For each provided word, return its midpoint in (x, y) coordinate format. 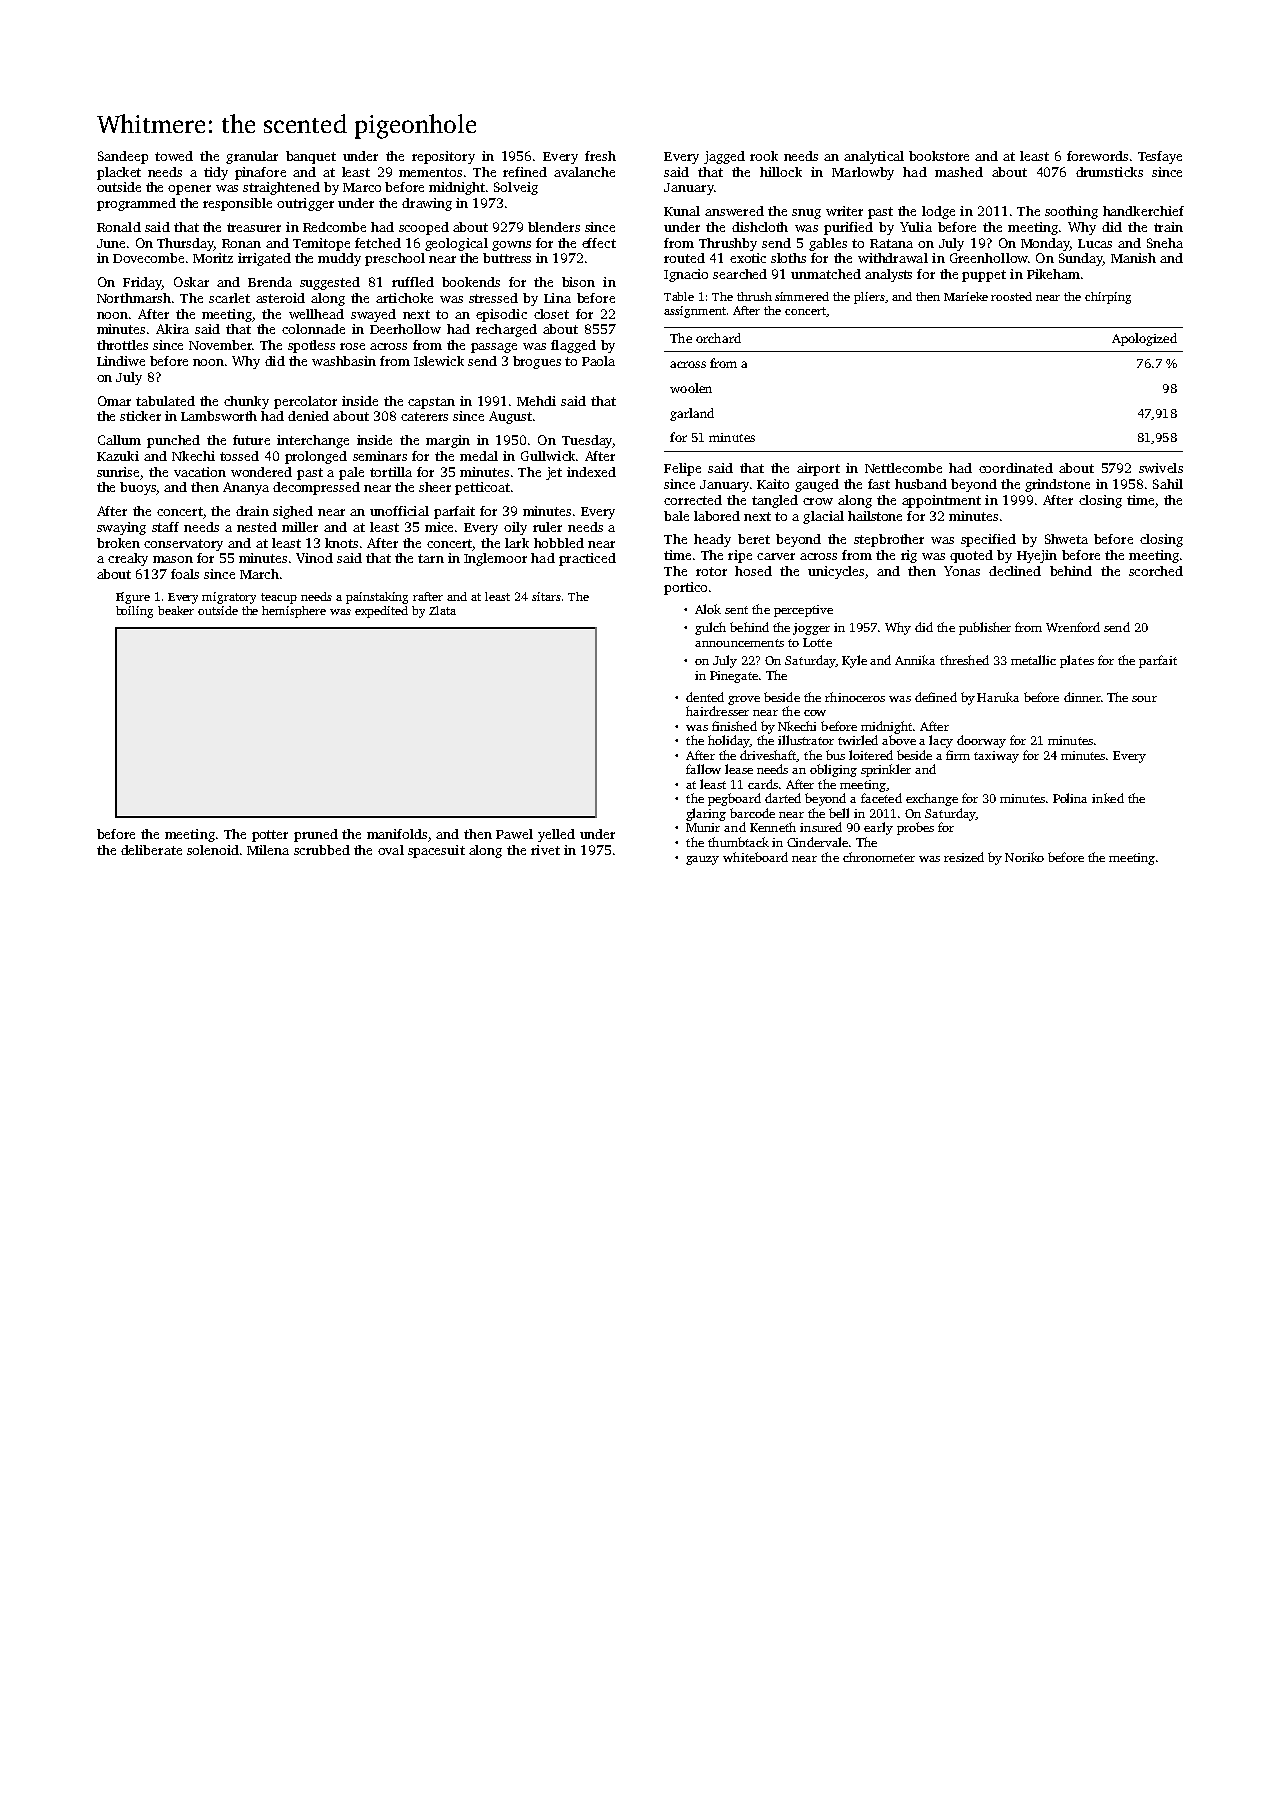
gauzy (702, 860)
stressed (493, 298)
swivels (1161, 468)
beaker (176, 610)
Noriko (1024, 857)
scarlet (229, 298)
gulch (710, 628)
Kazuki (118, 456)
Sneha (1165, 243)
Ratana (891, 243)
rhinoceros (855, 697)
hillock (781, 172)
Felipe (682, 469)
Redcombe (334, 227)
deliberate (151, 850)
